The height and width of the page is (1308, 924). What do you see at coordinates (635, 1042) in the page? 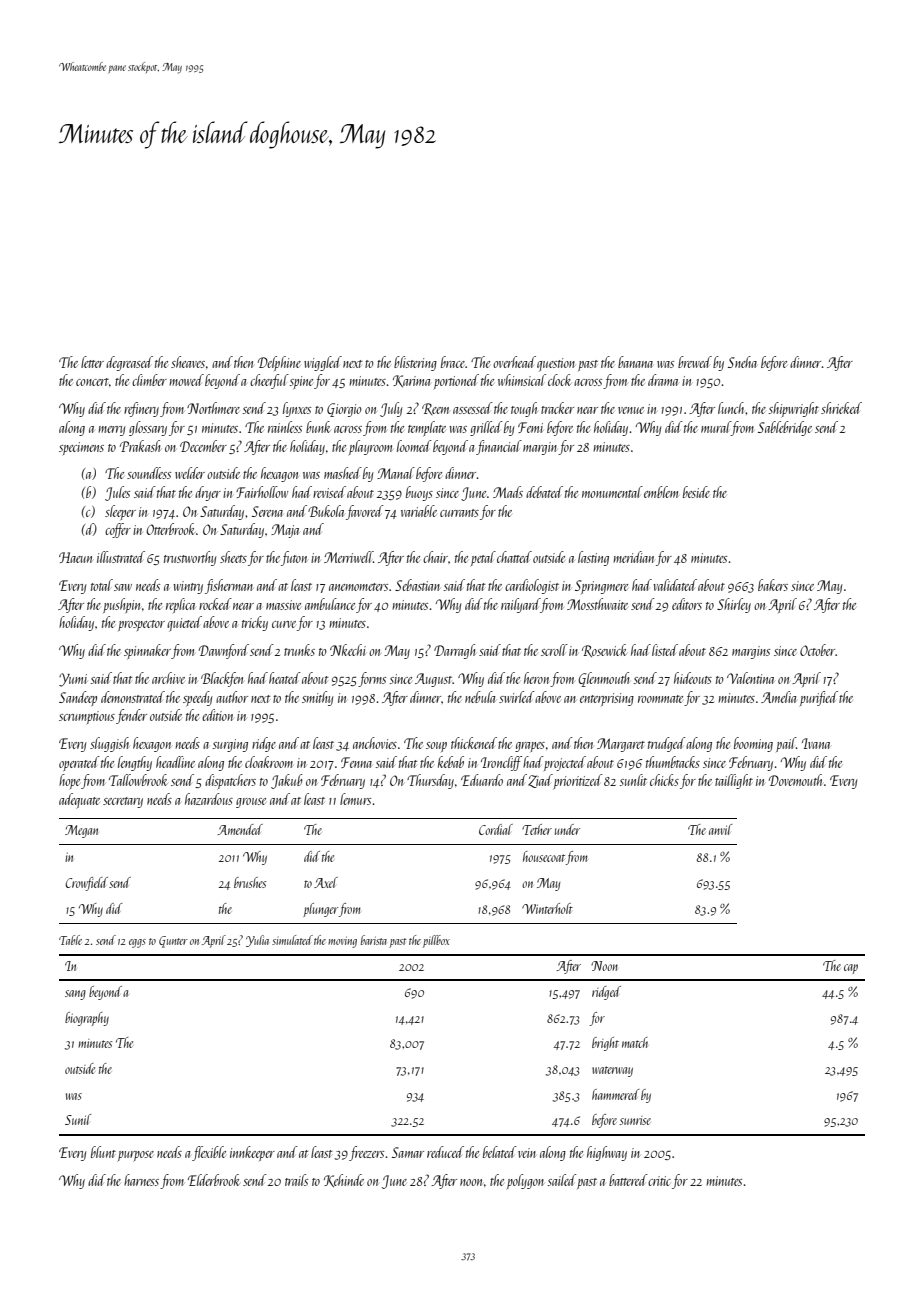
I see `match` at bounding box center [635, 1042].
